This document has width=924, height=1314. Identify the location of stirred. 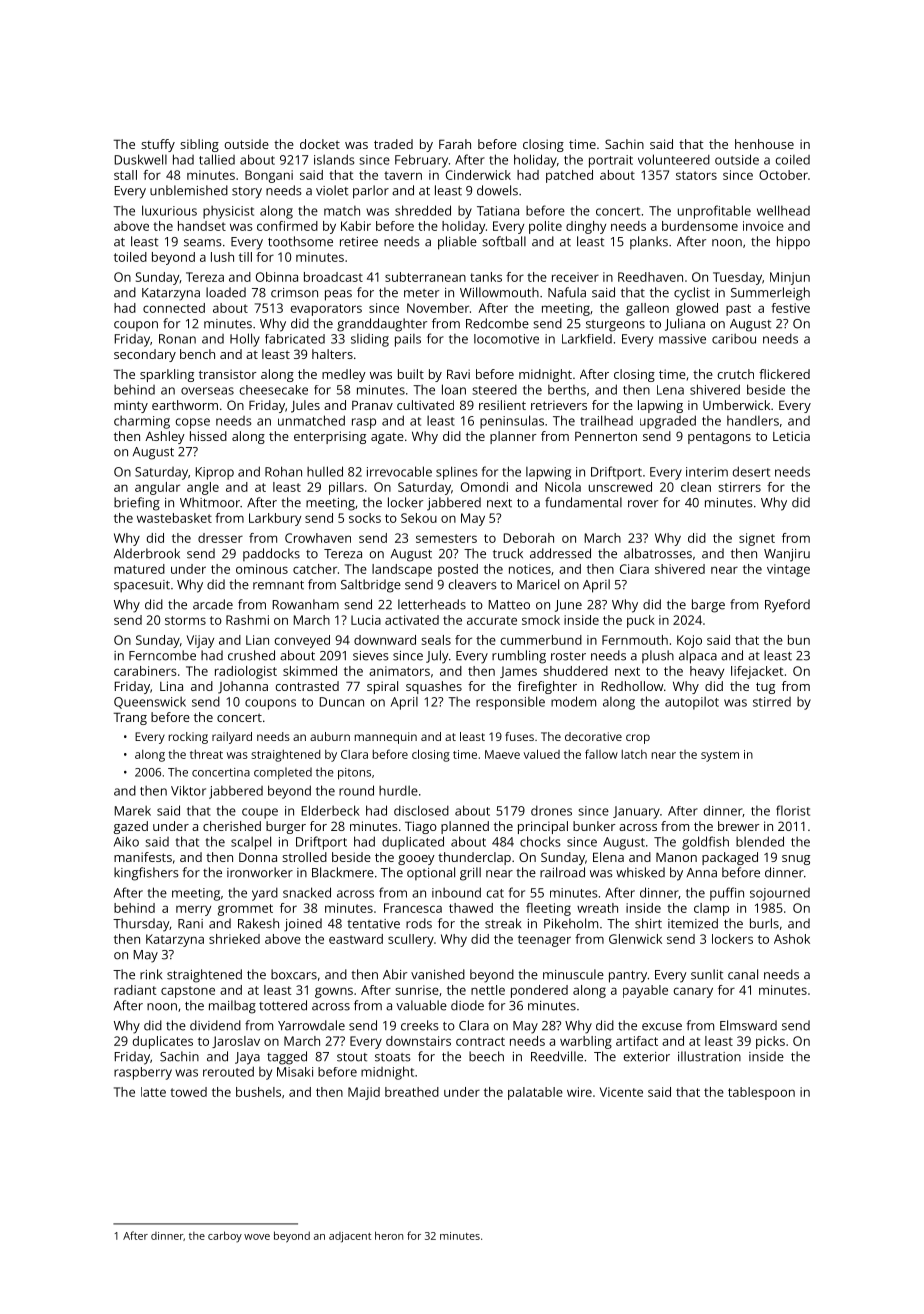
(772, 702).
